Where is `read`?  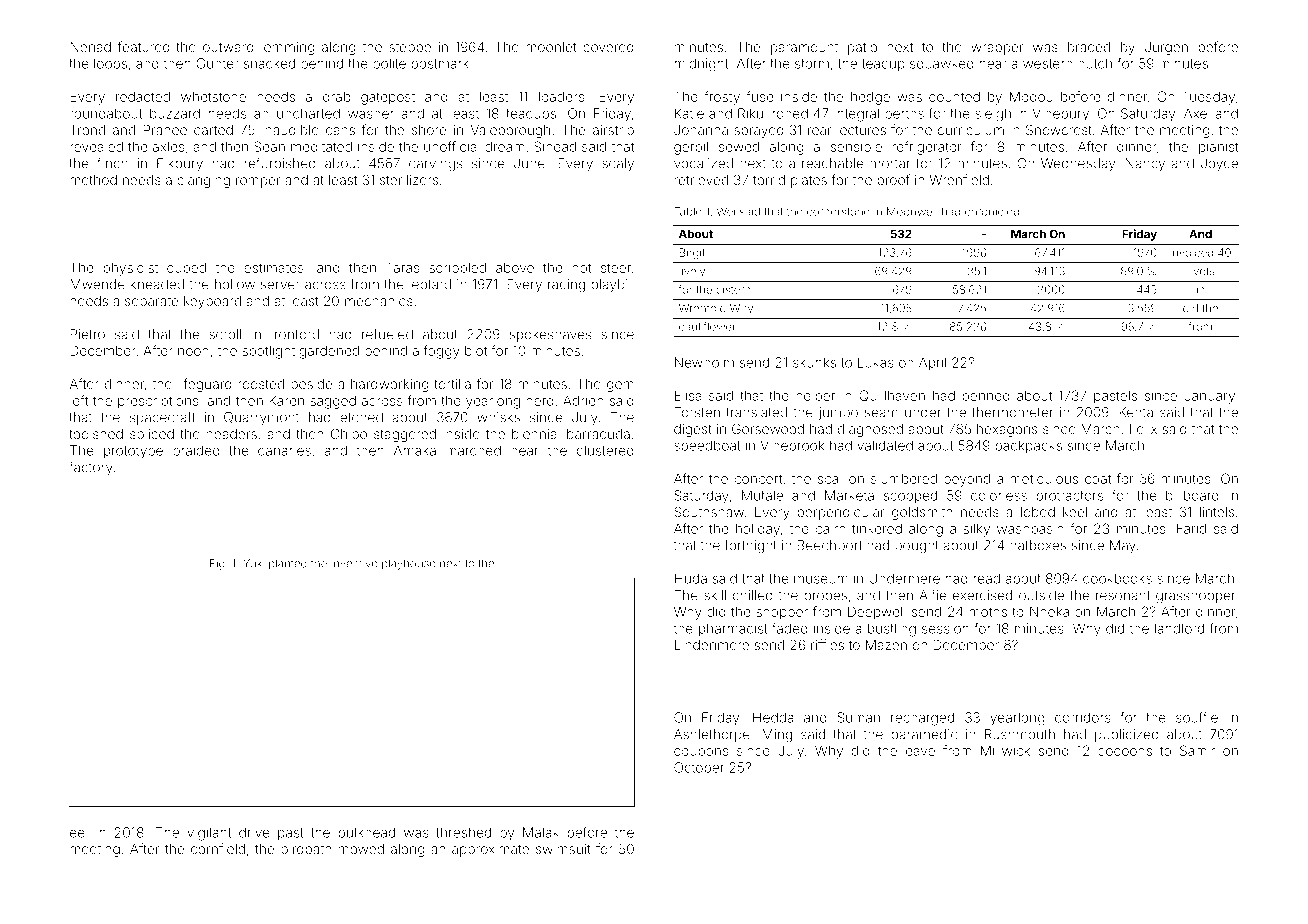 read is located at coordinates (987, 578).
